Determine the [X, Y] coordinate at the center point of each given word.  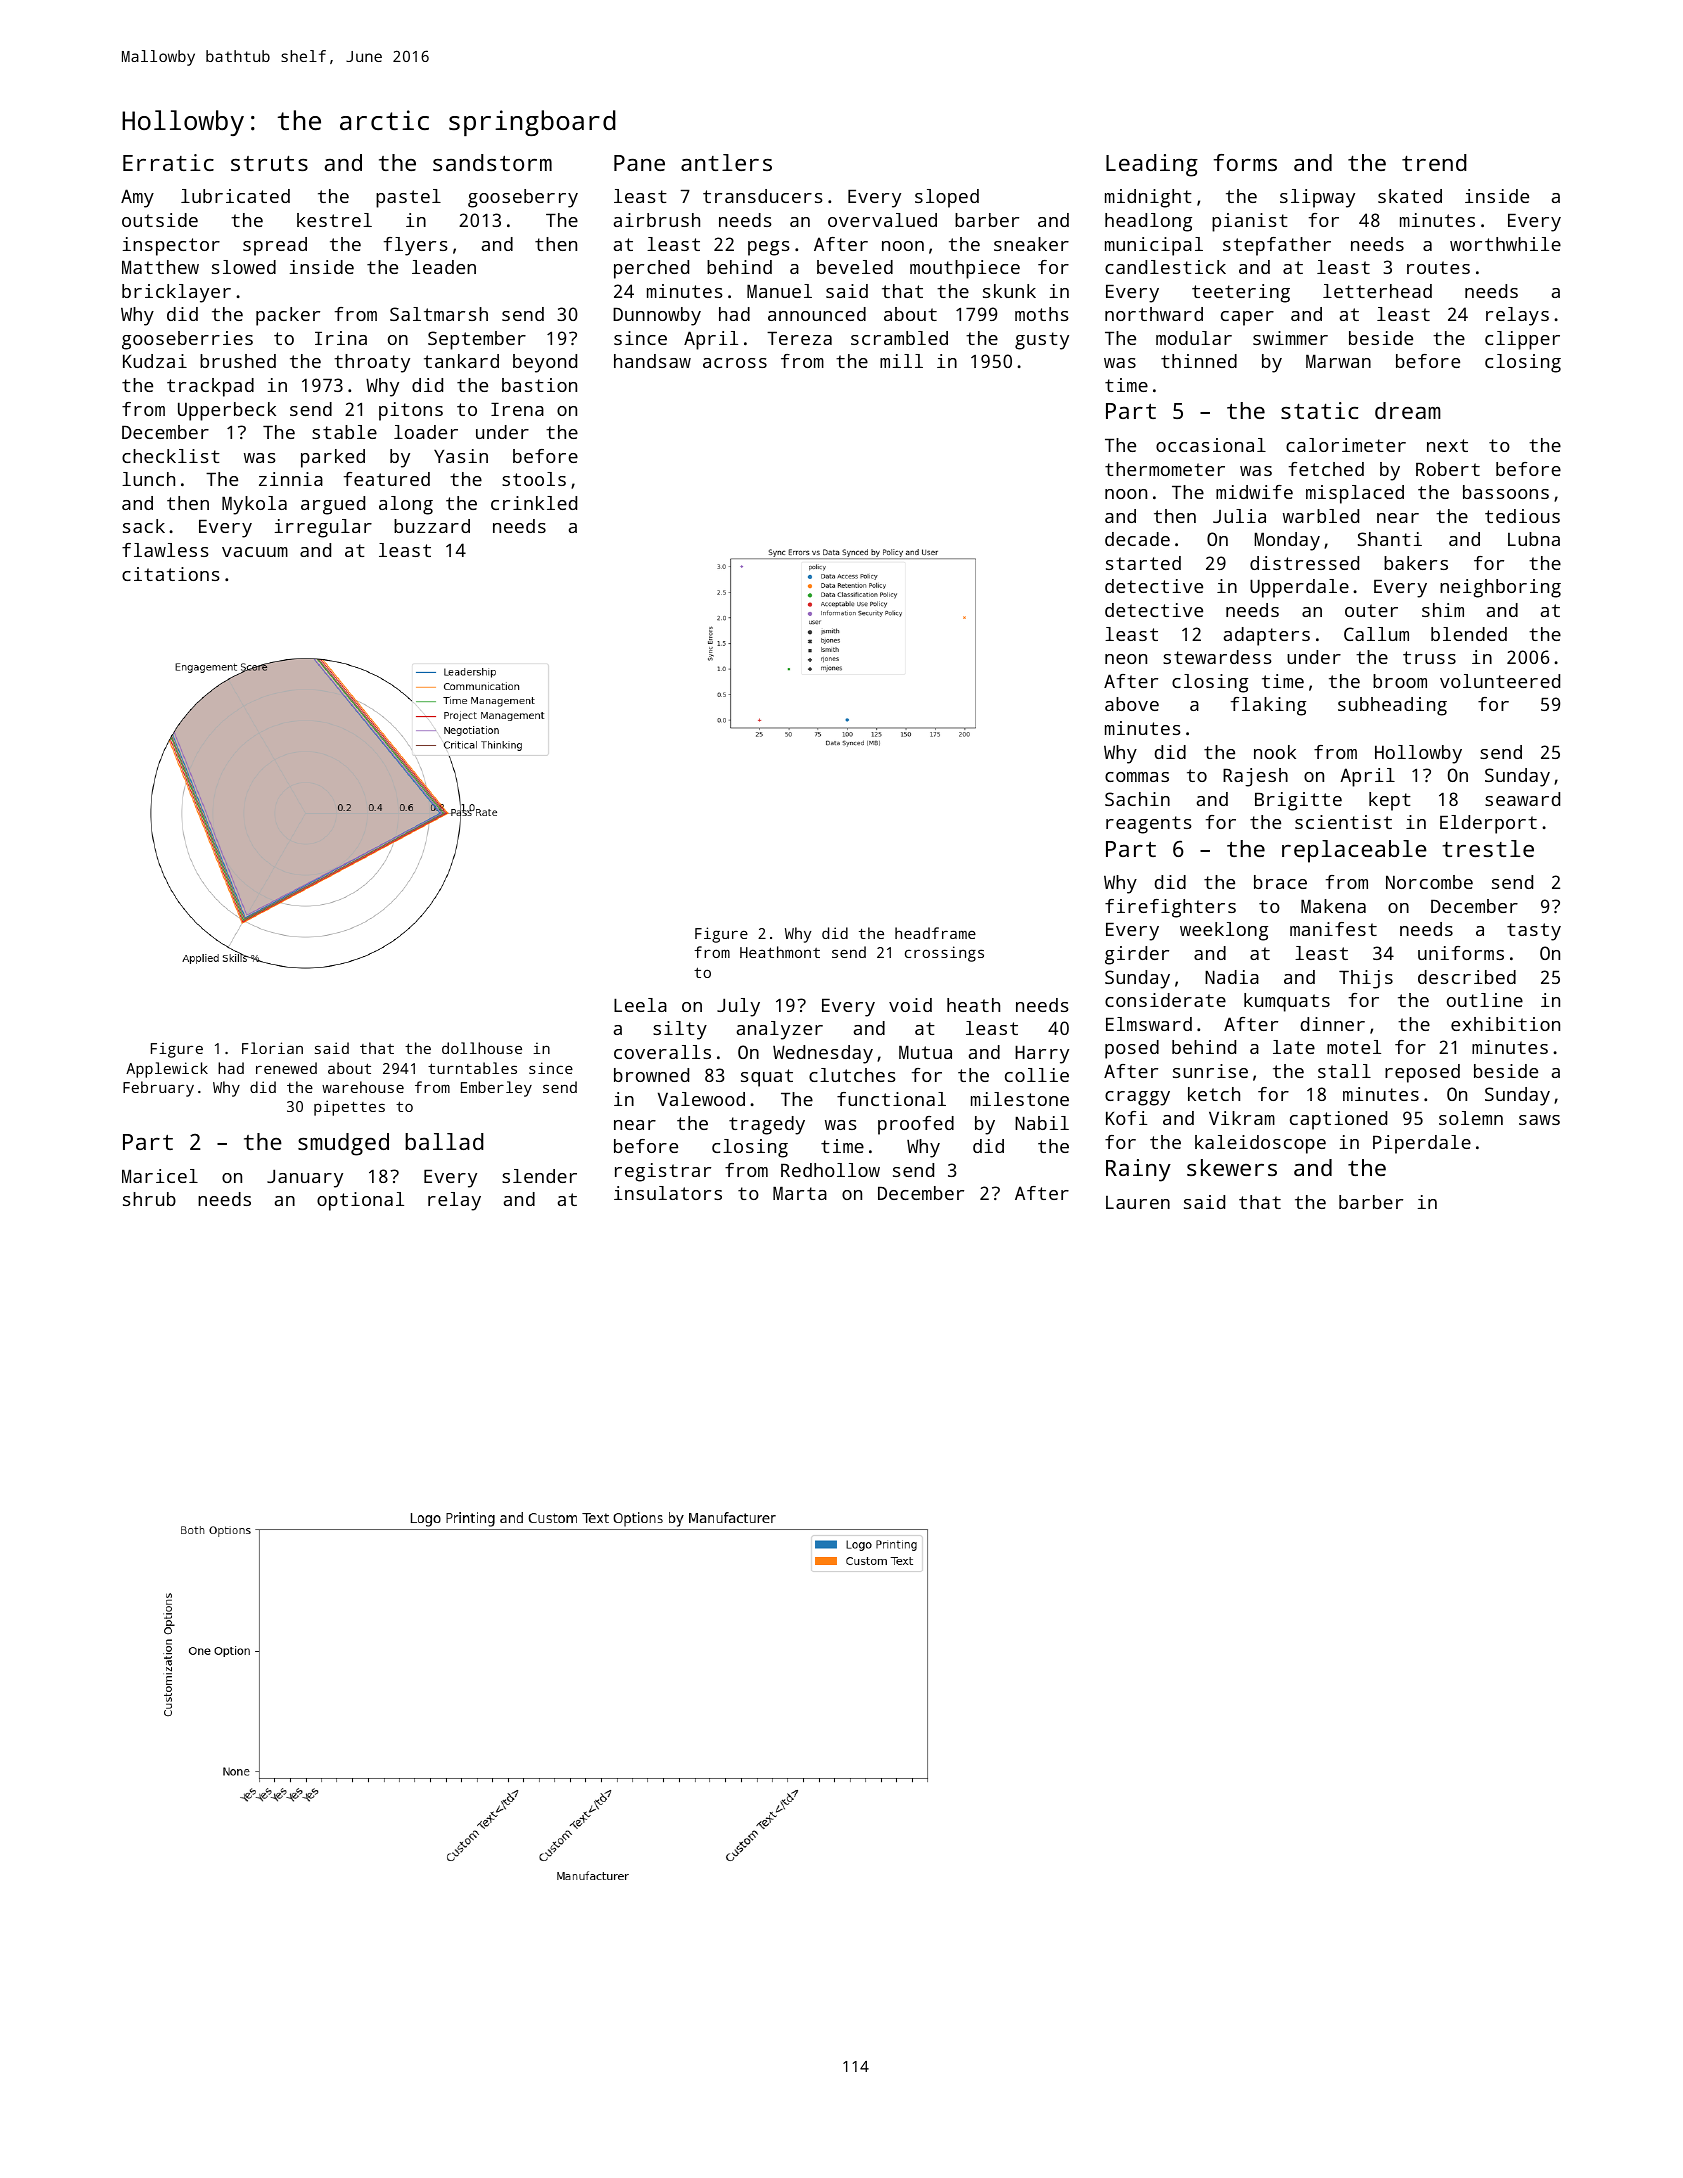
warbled [1321, 516]
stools [534, 479]
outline [1485, 1000]
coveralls [662, 1052]
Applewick [167, 1070]
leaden [444, 267]
